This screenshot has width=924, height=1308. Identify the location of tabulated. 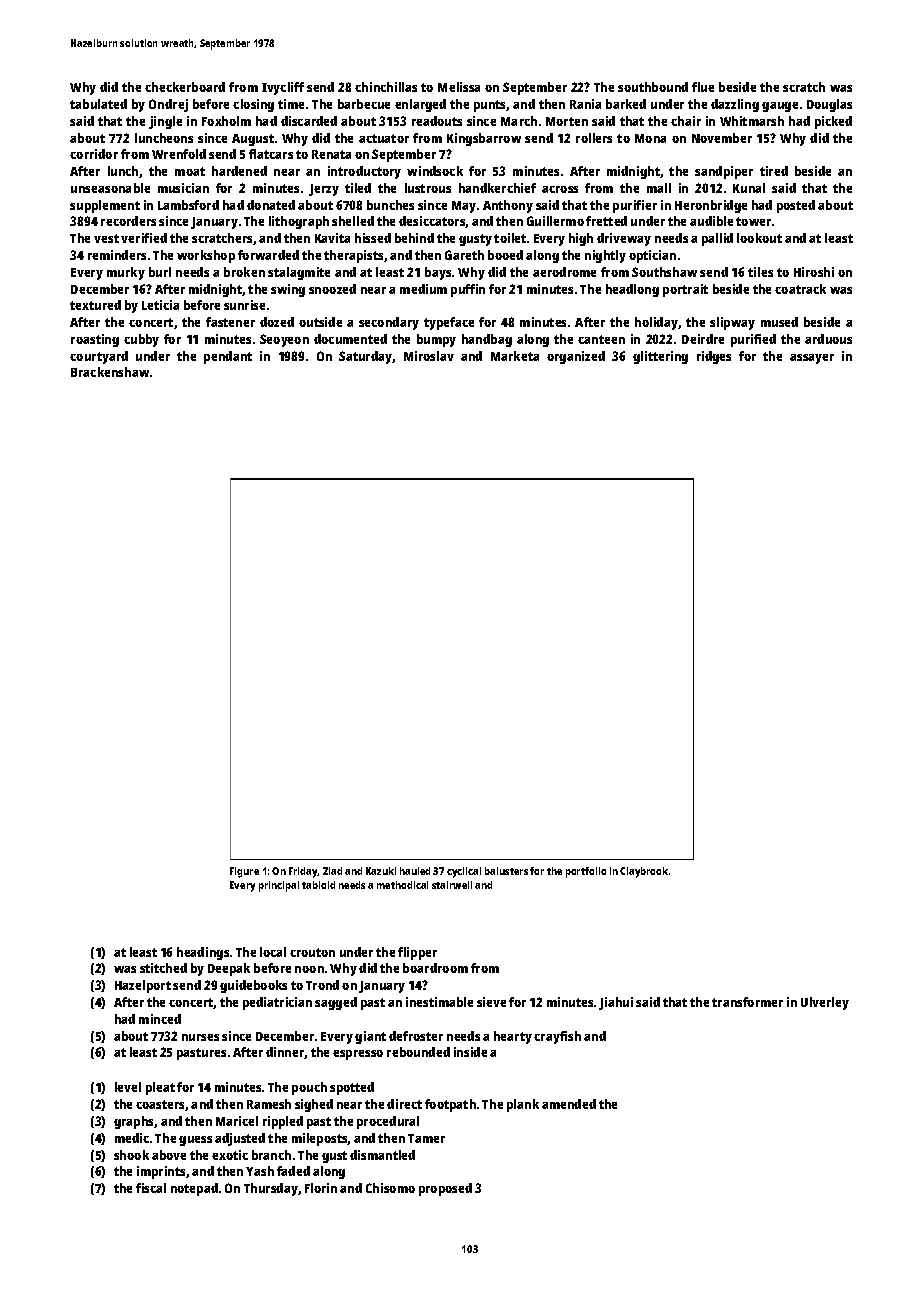
(98, 104).
